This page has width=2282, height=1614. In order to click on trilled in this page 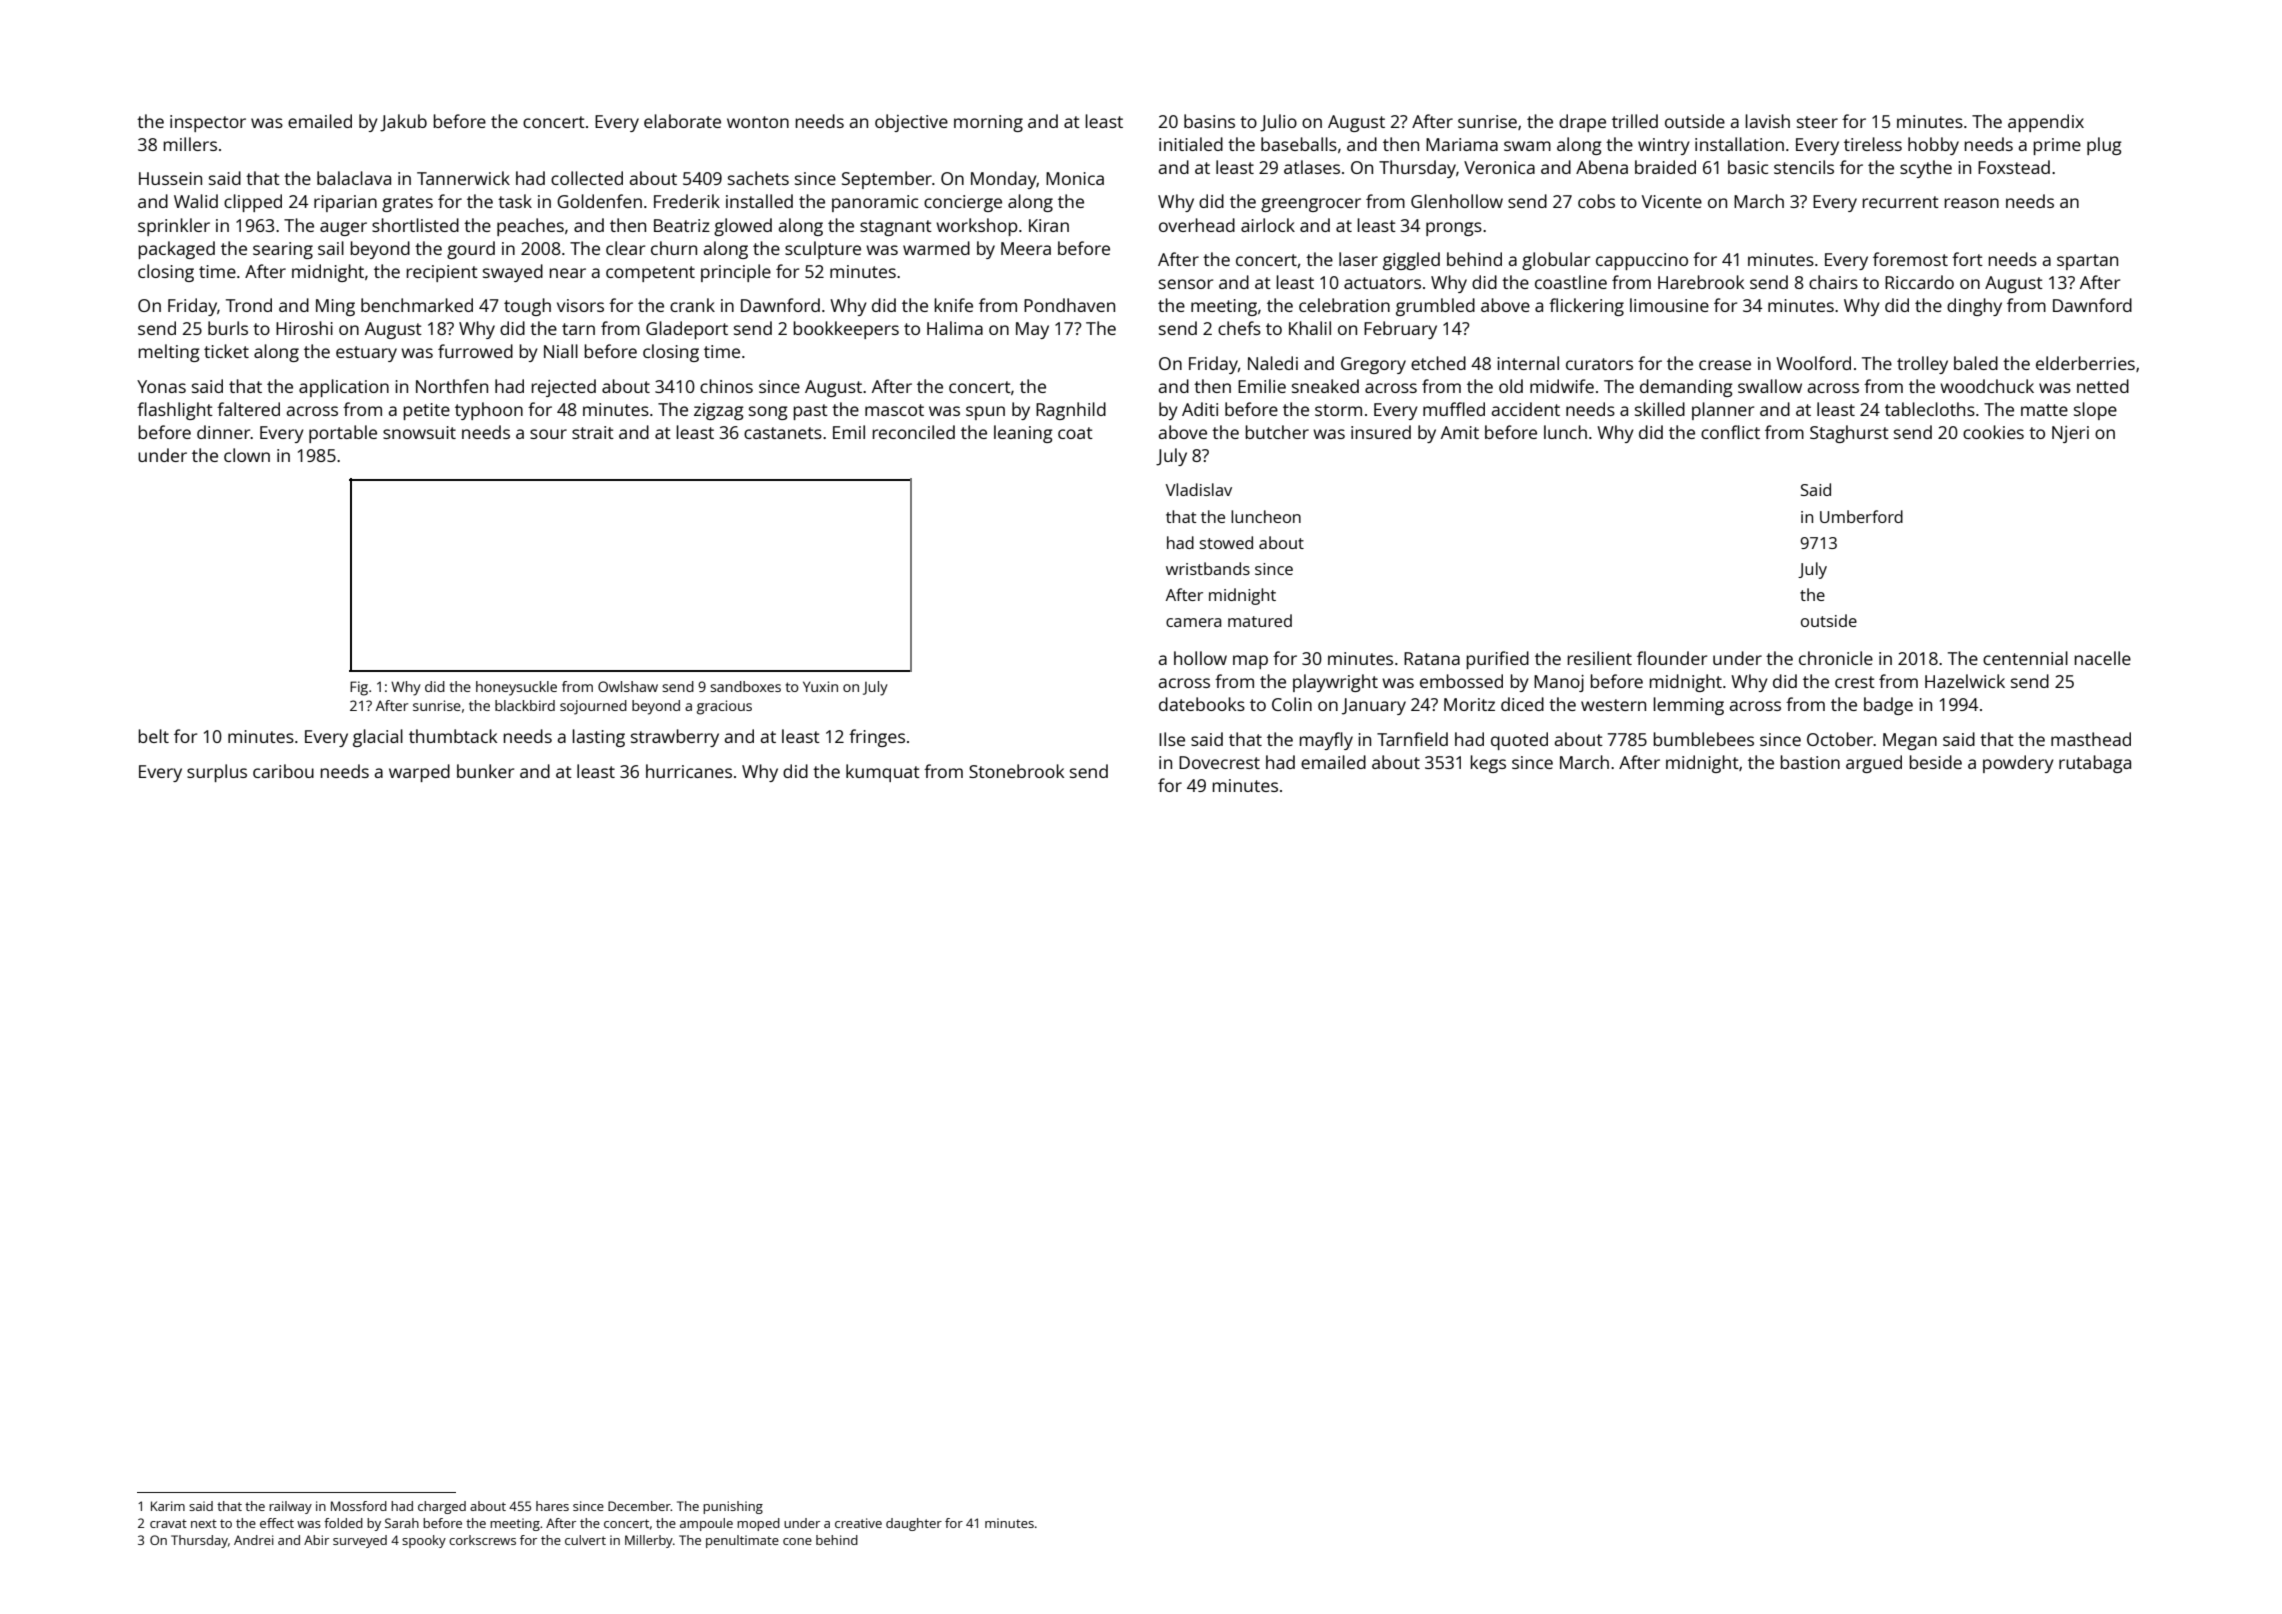, I will do `click(1635, 121)`.
